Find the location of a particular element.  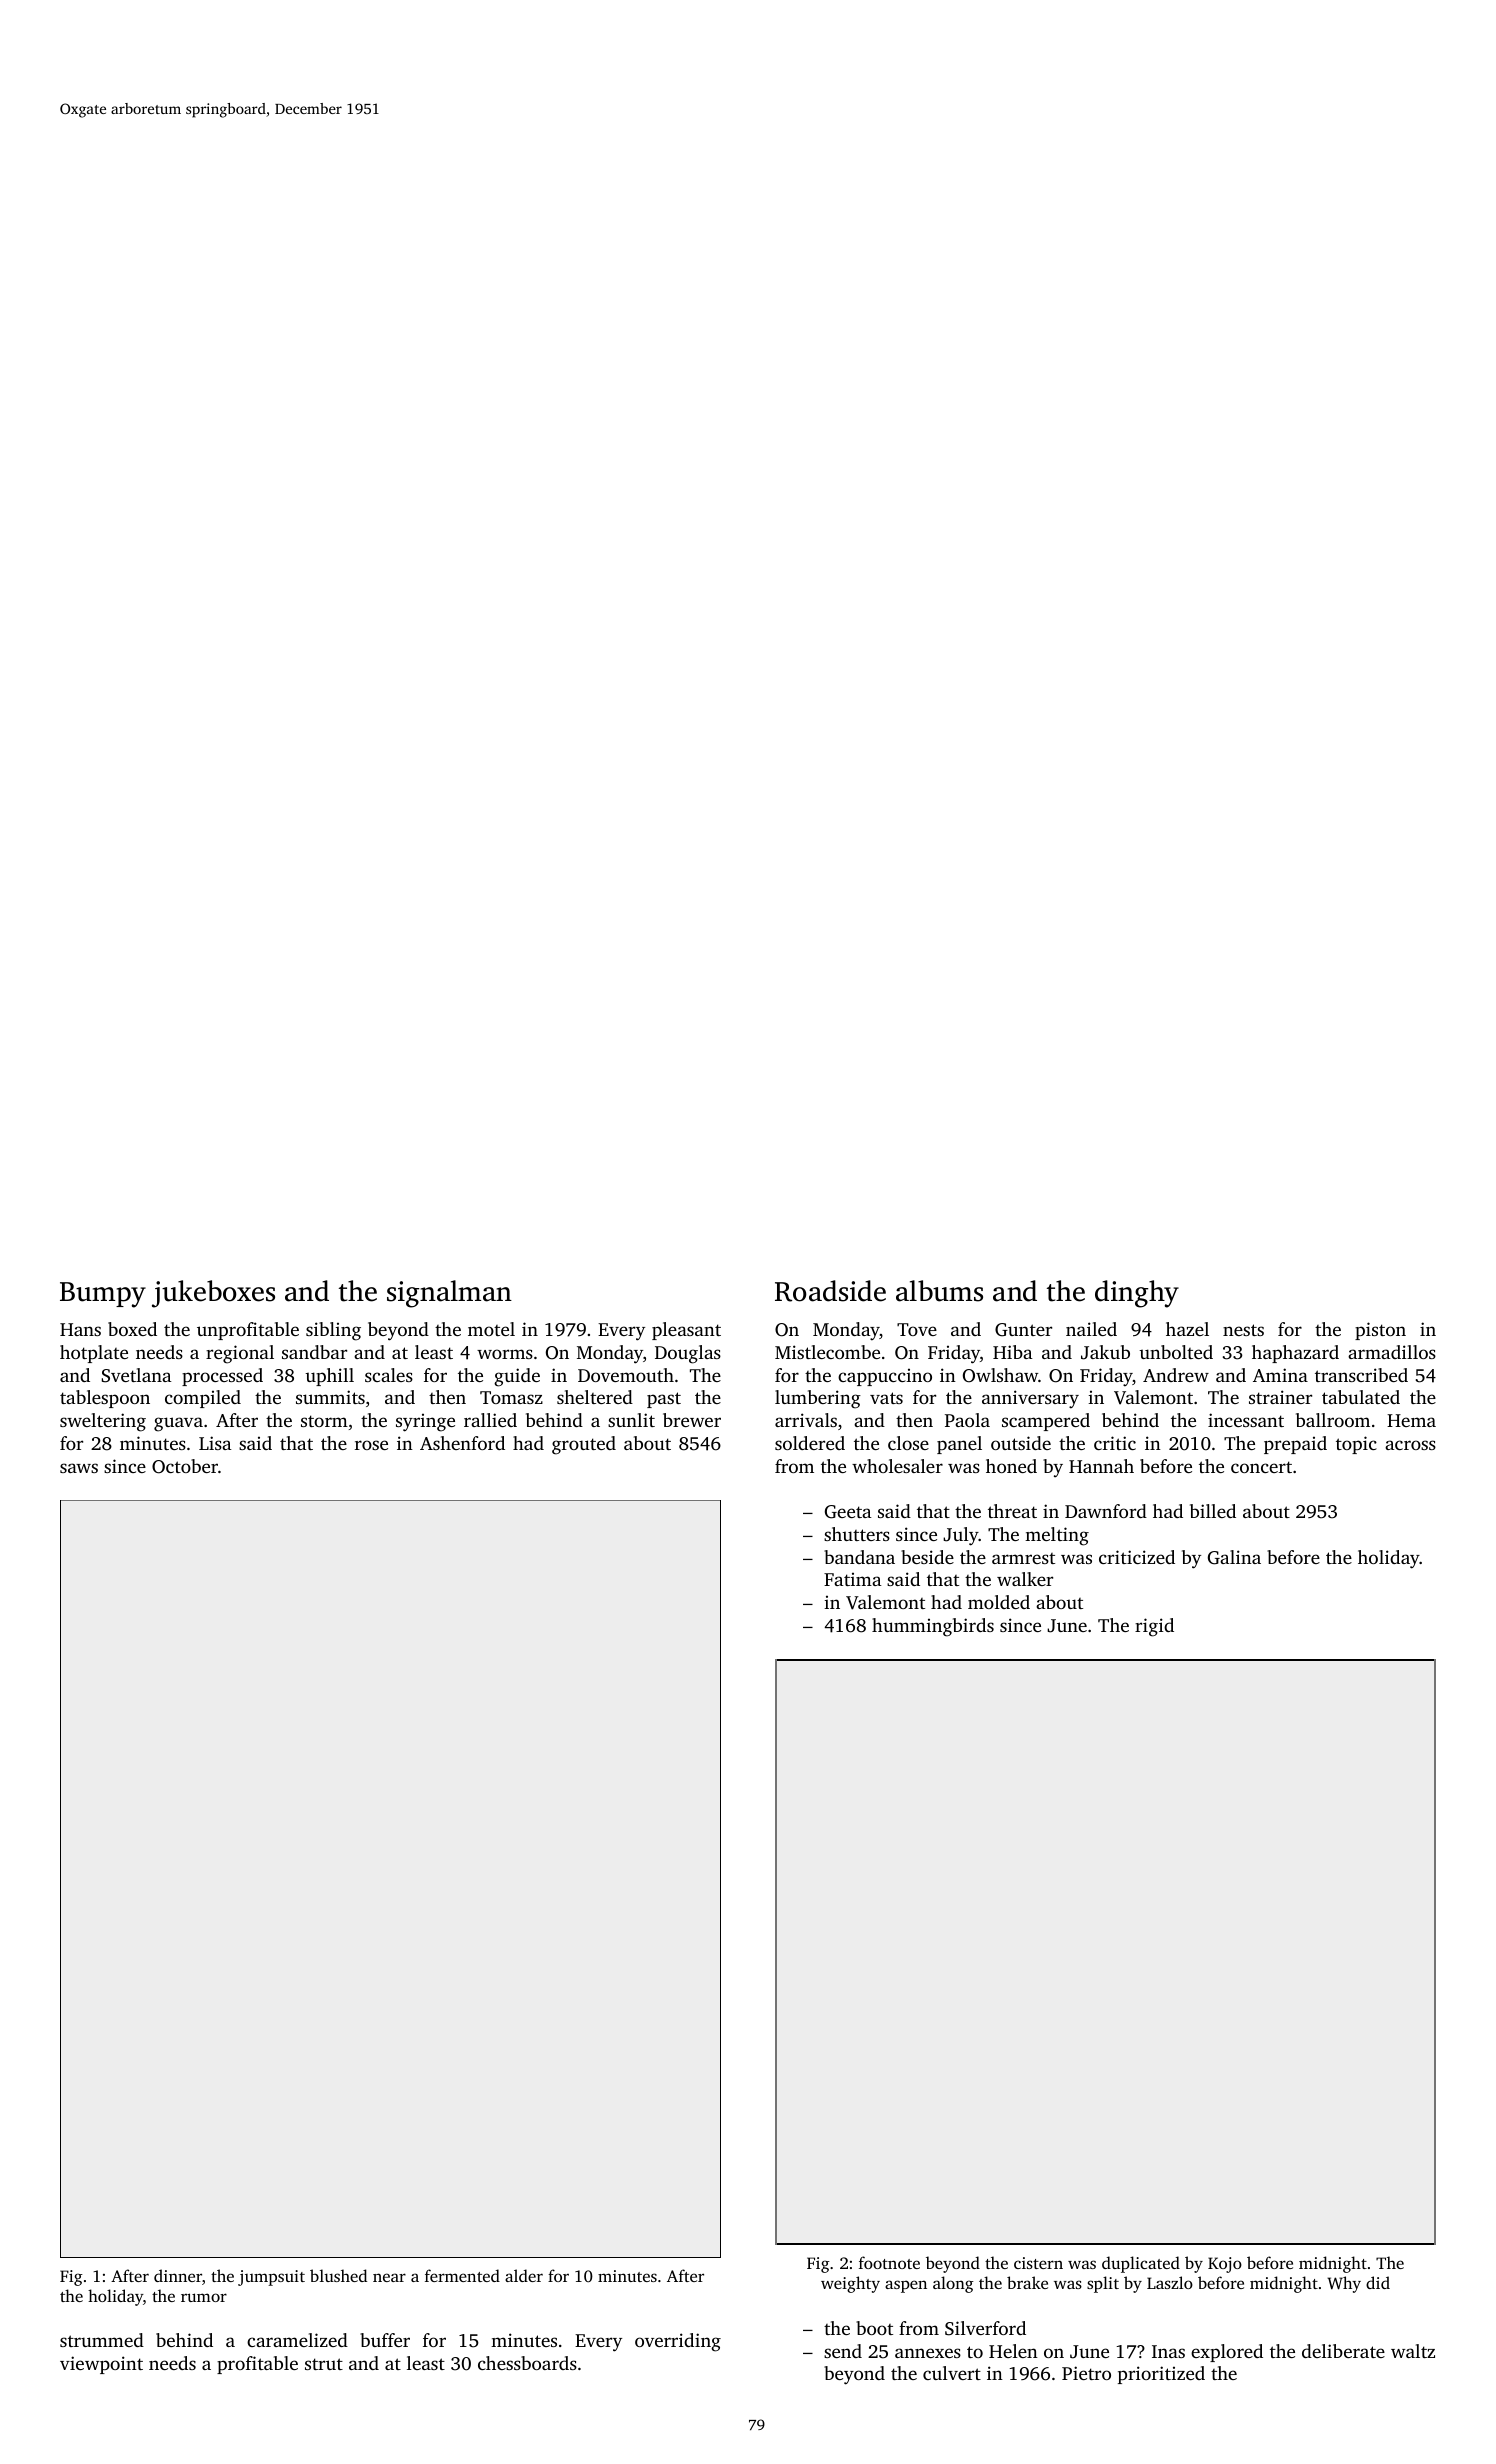

piston is located at coordinates (1380, 1331).
